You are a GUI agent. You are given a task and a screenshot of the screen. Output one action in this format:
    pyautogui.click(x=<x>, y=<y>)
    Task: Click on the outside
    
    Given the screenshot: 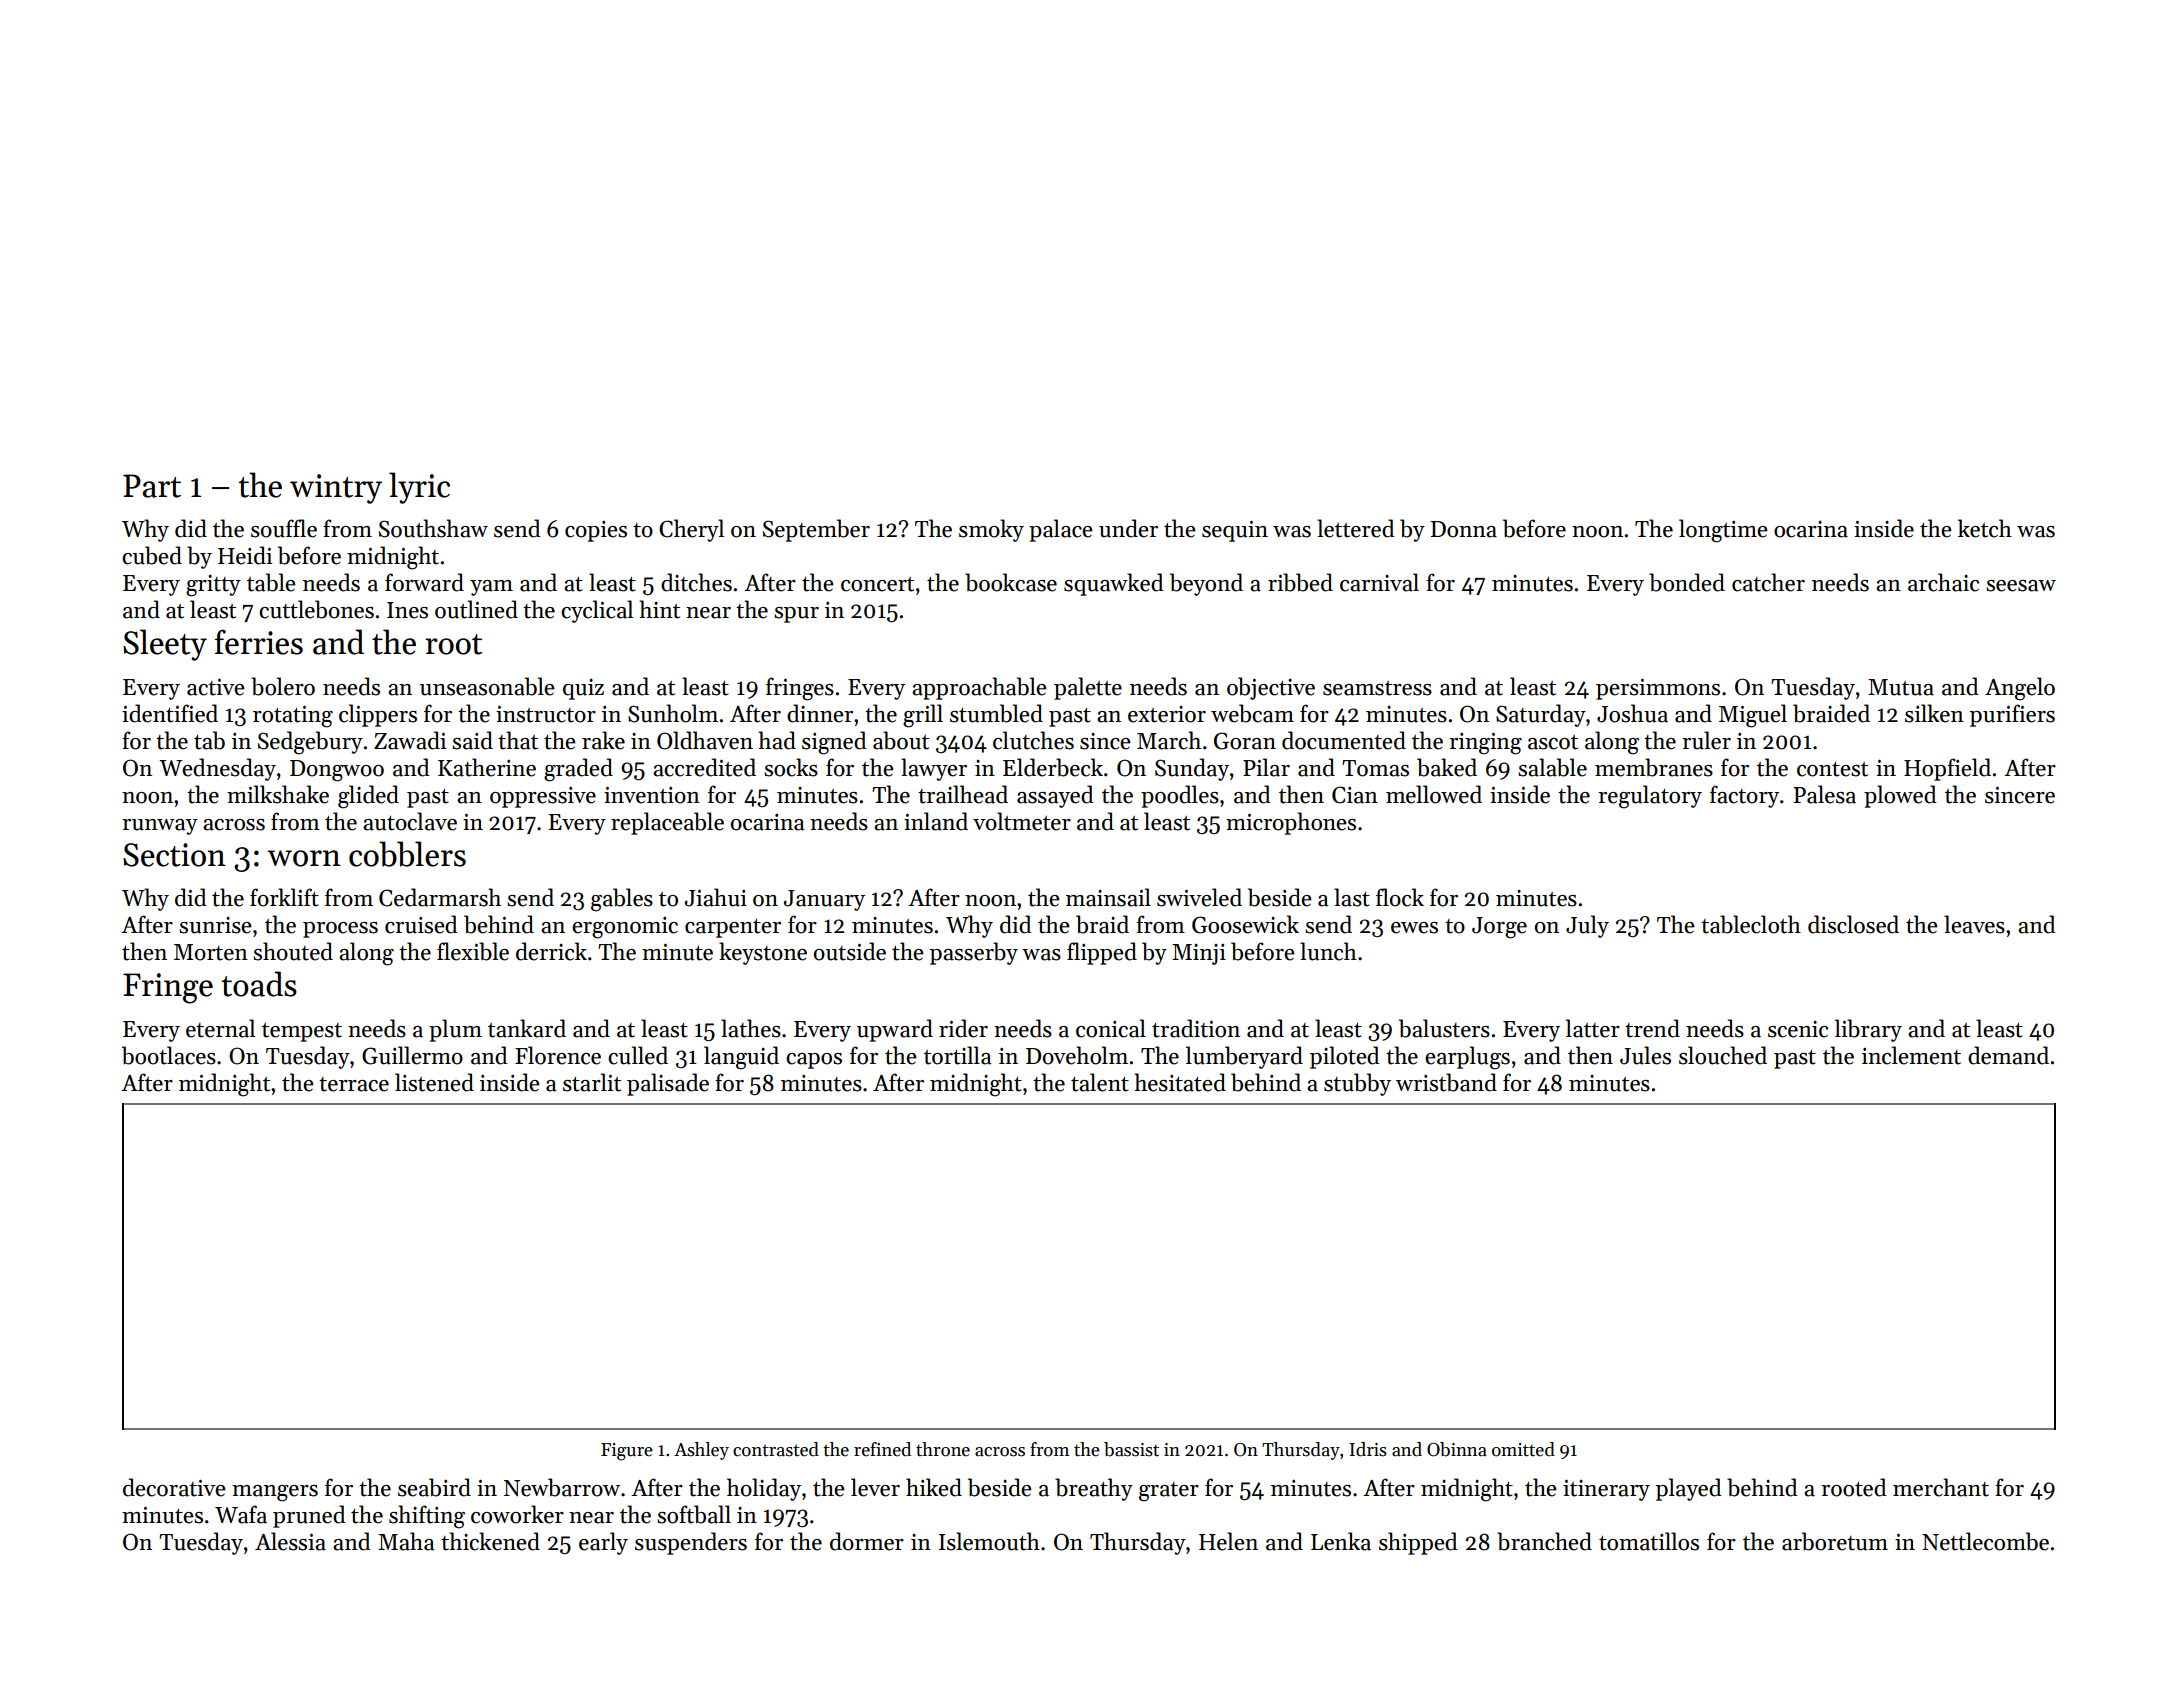 What is the action you would take?
    pyautogui.click(x=850, y=951)
